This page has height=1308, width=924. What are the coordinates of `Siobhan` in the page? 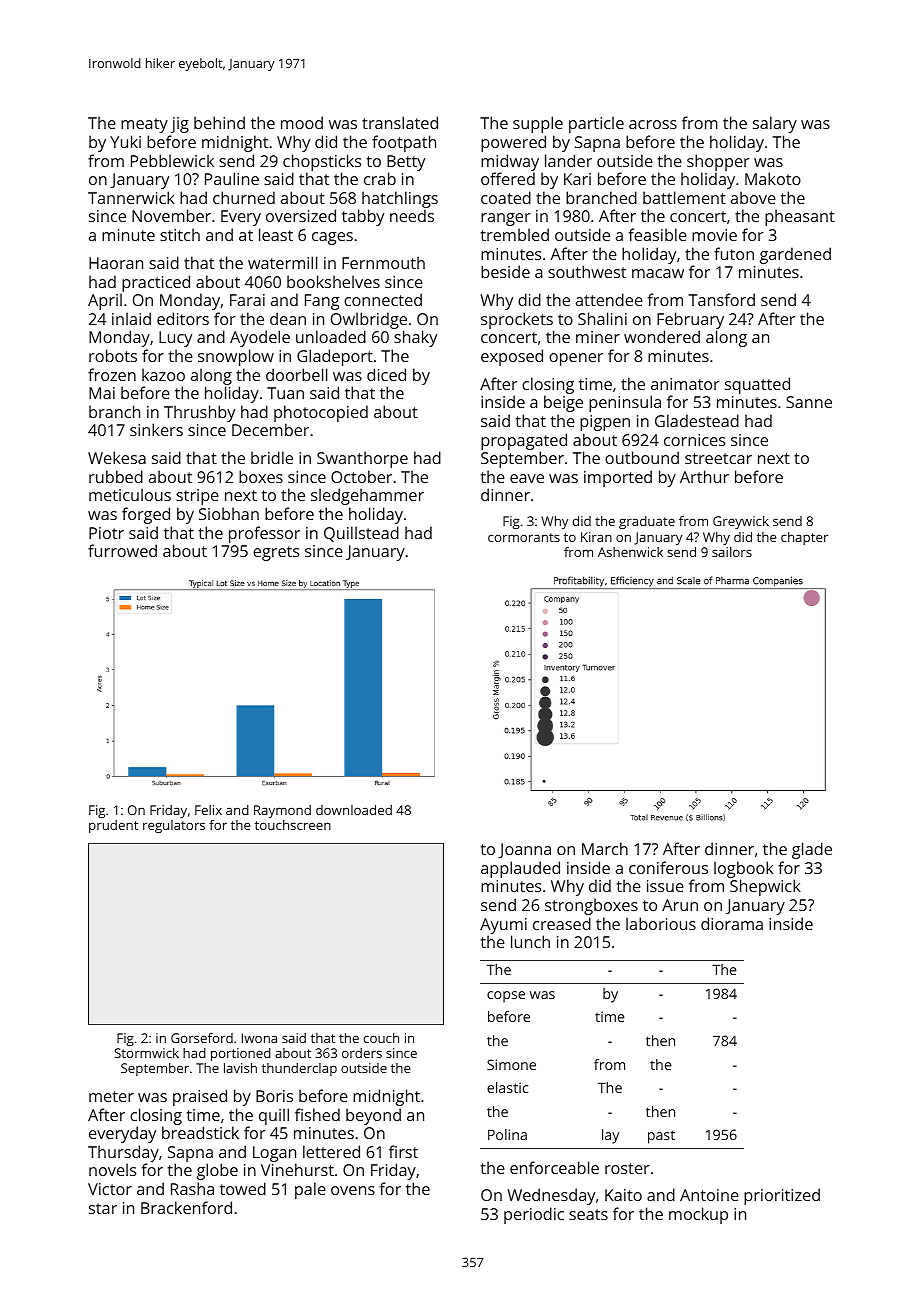 It's located at (229, 513).
